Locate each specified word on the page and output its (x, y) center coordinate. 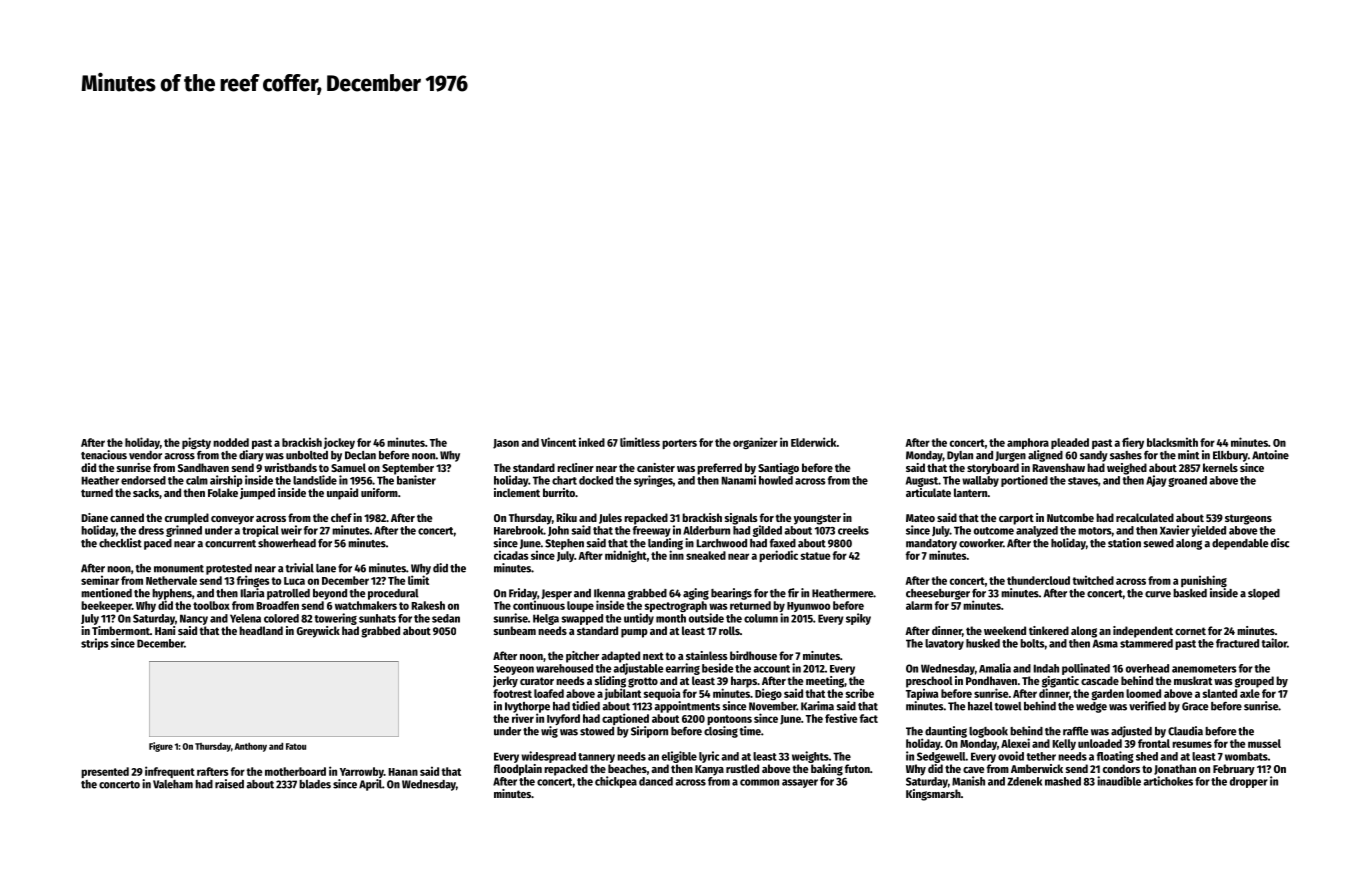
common (759, 782)
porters (679, 444)
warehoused (564, 668)
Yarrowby (362, 772)
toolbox (211, 605)
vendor (145, 455)
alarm (919, 605)
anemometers (1204, 669)
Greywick (318, 632)
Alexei (1015, 743)
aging (696, 594)
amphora (1028, 443)
